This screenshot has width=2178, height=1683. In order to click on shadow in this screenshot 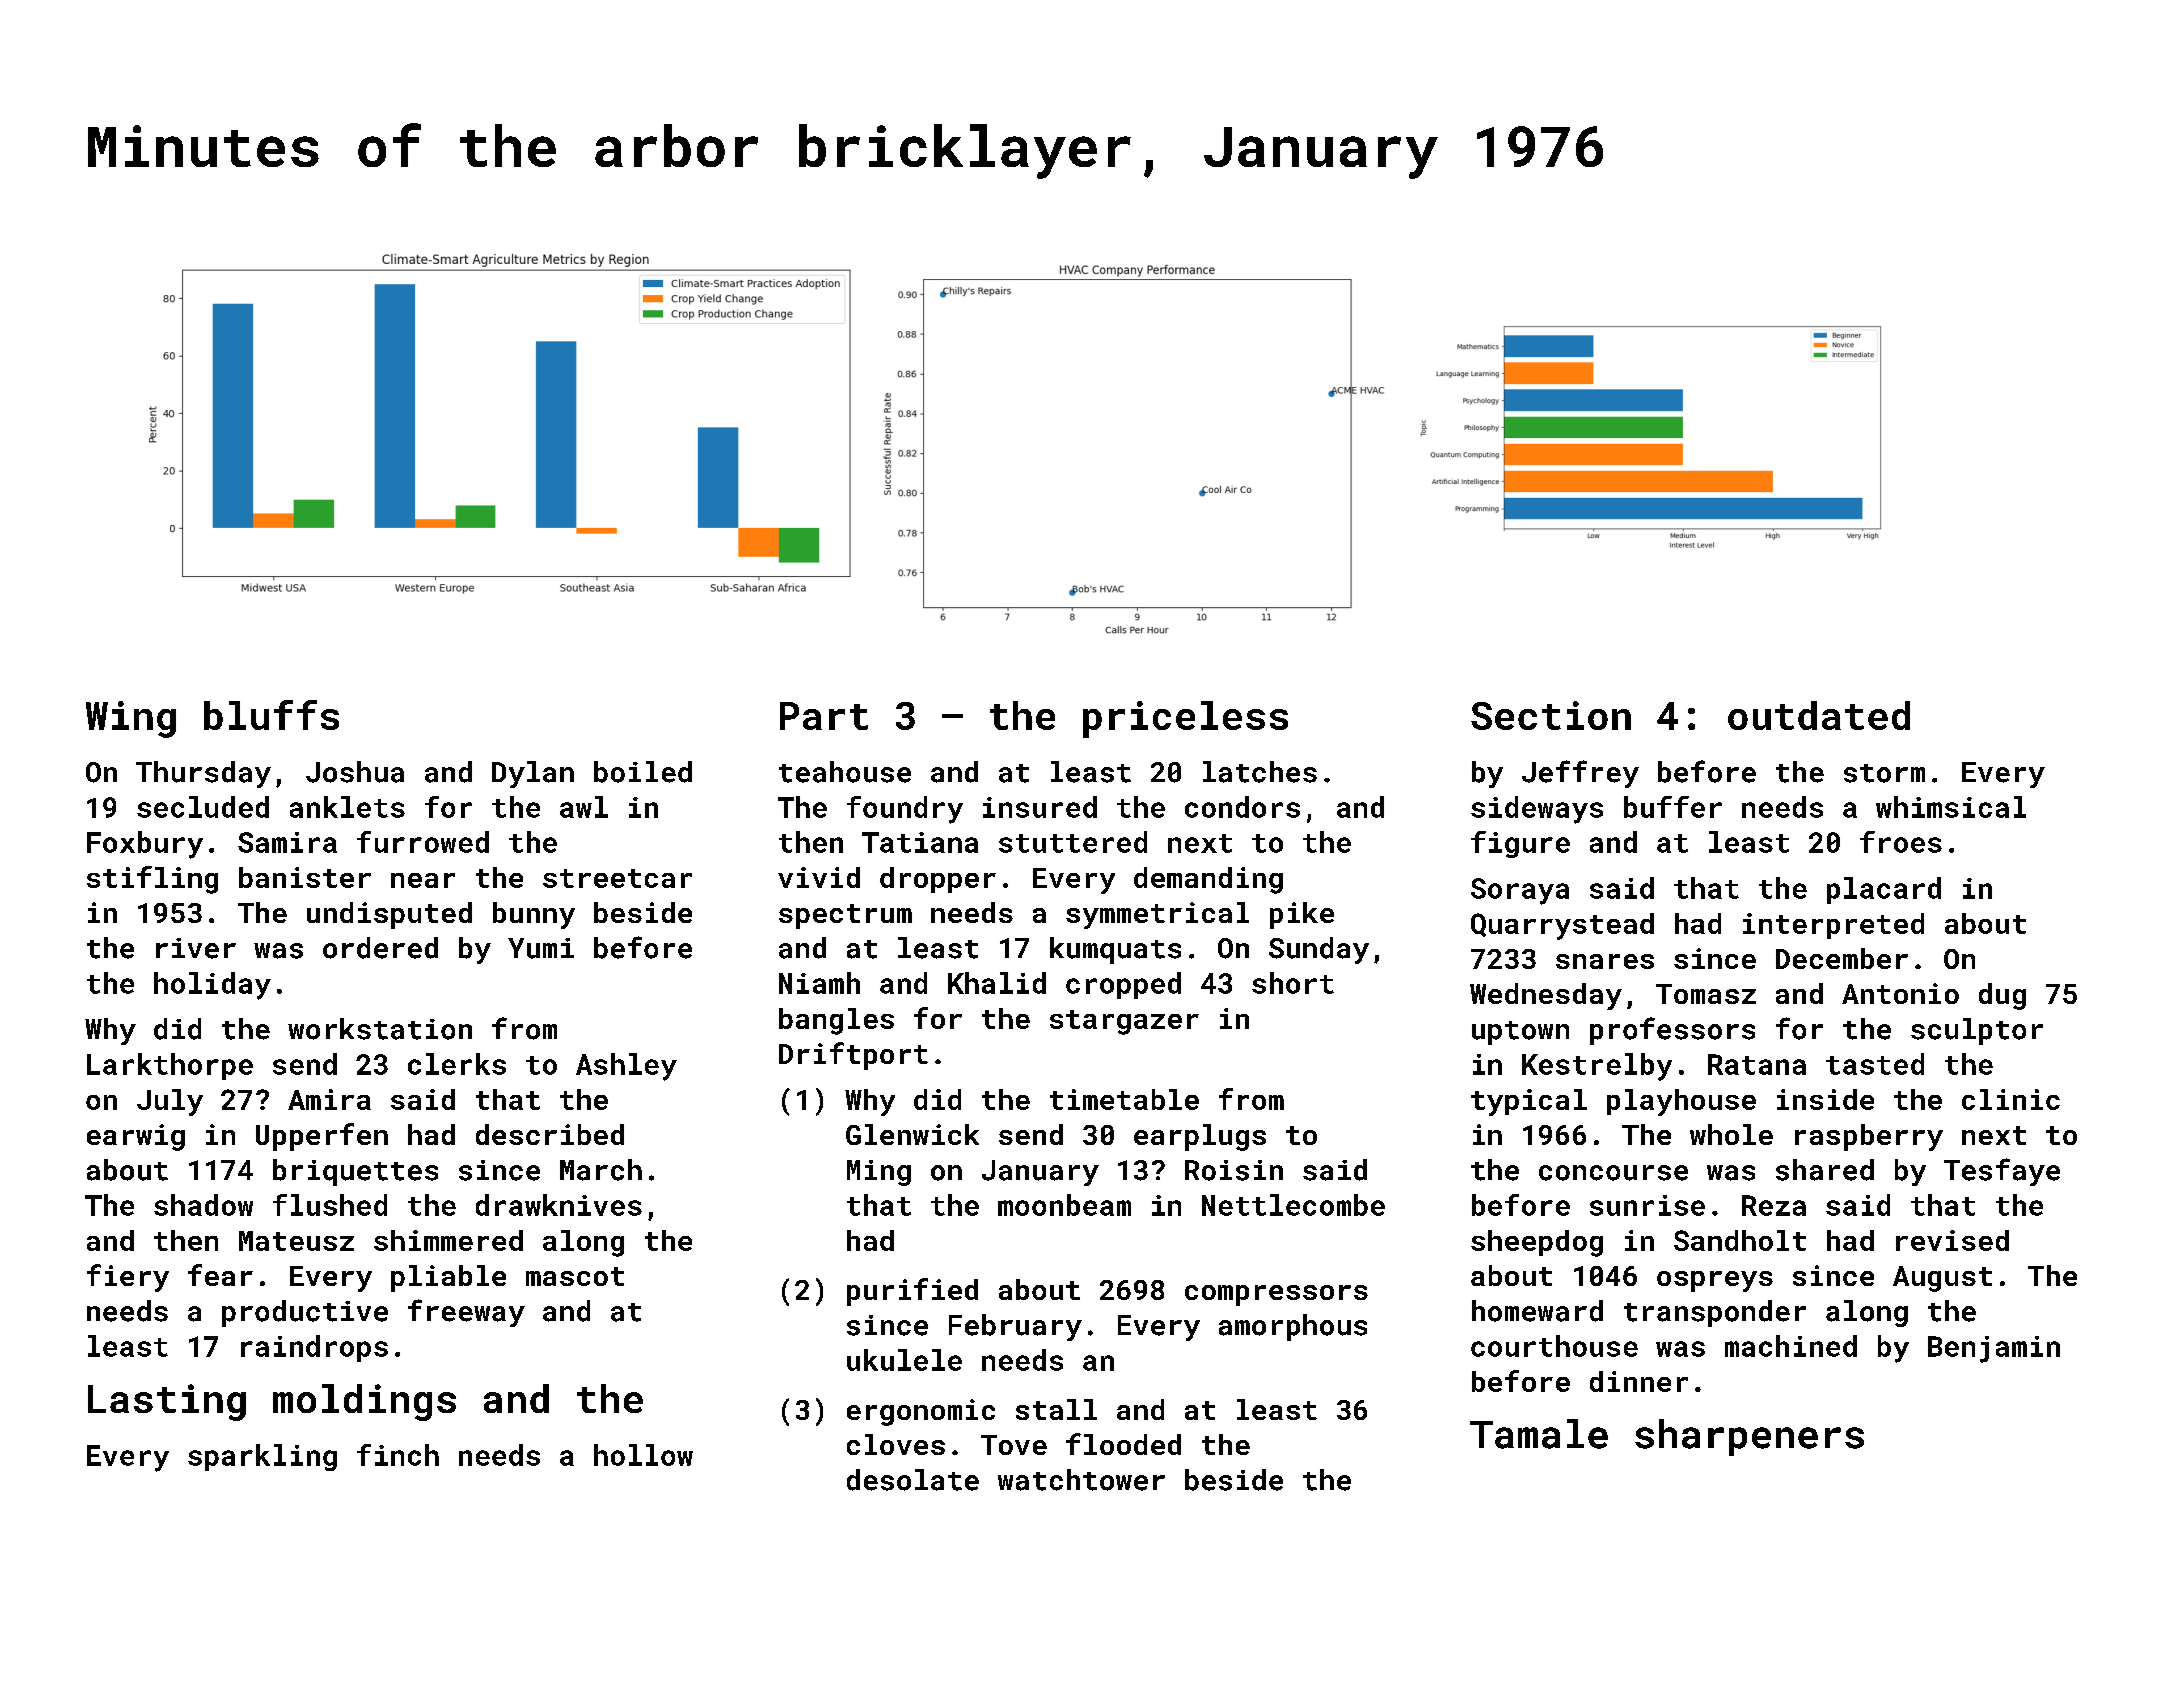, I will do `click(203, 1205)`.
